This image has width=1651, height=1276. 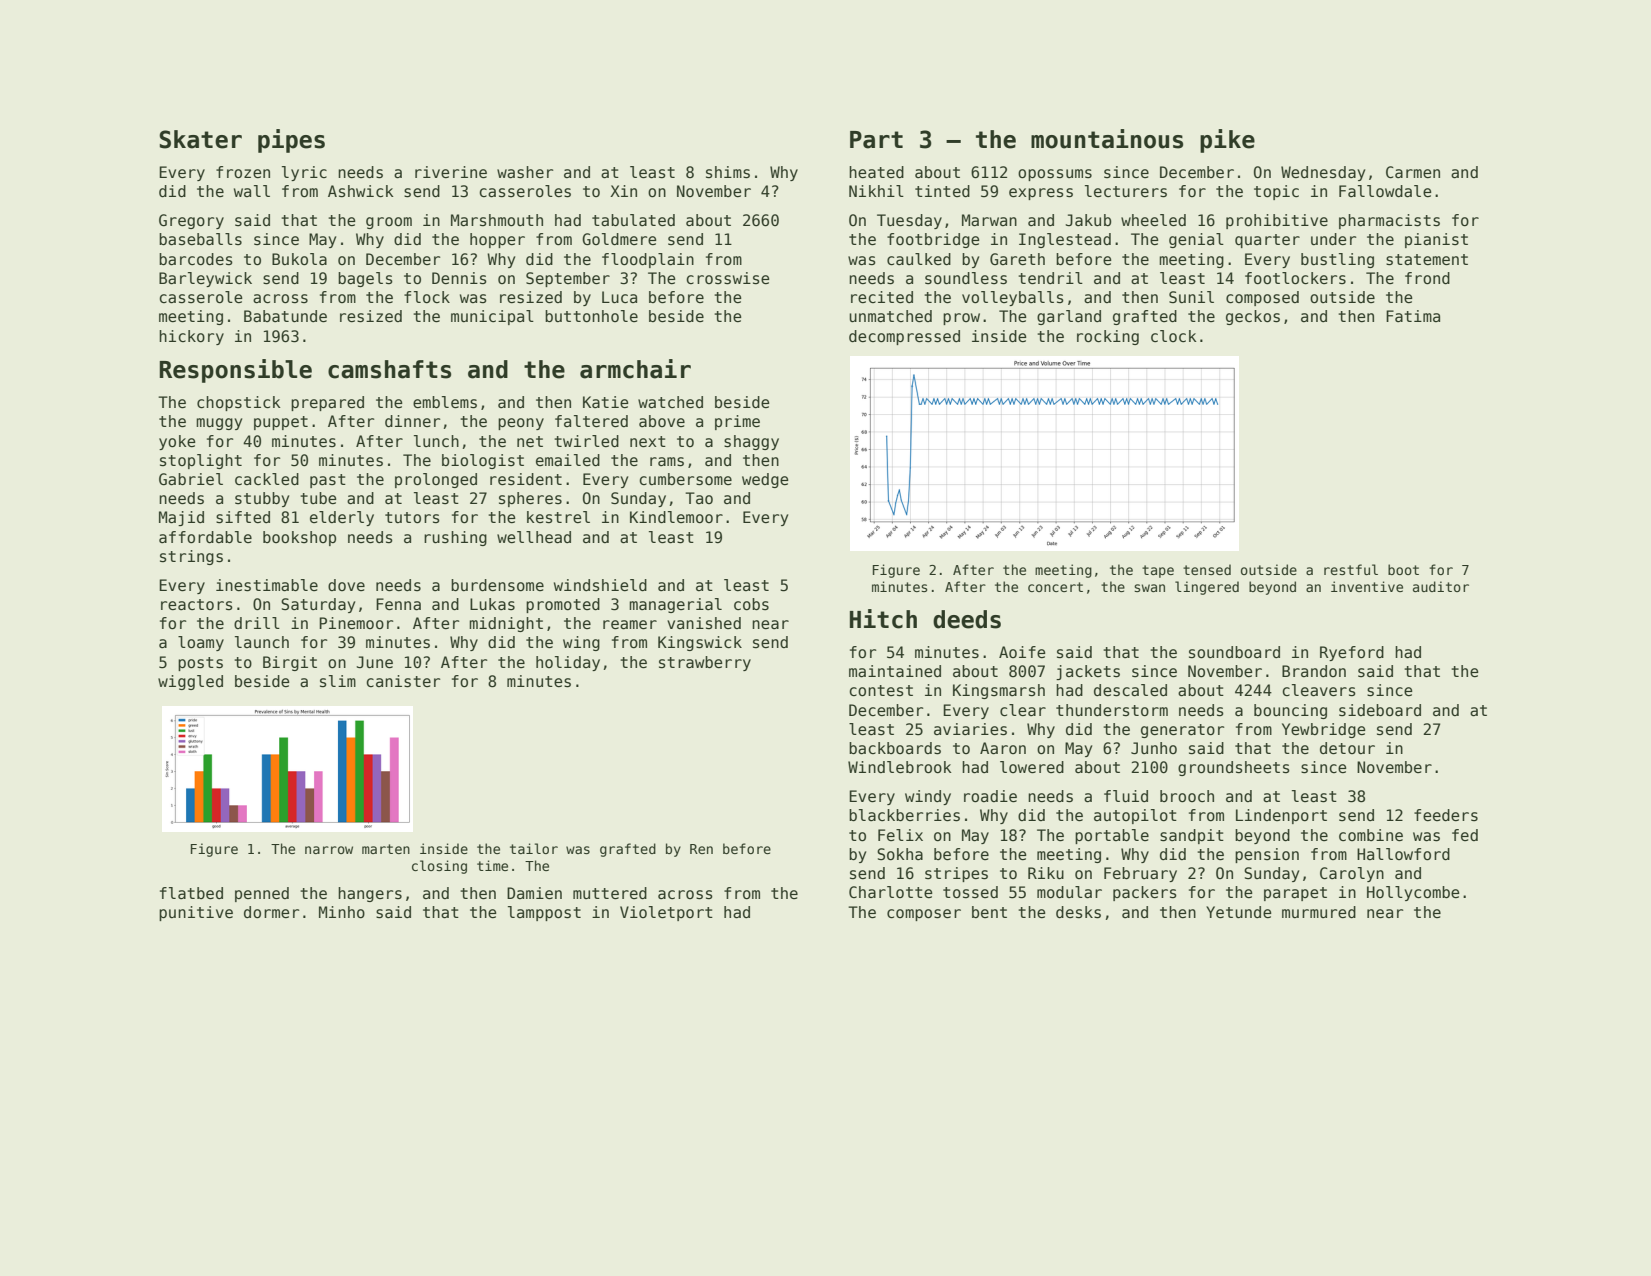 What do you see at coordinates (1403, 569) in the image?
I see `boot` at bounding box center [1403, 569].
